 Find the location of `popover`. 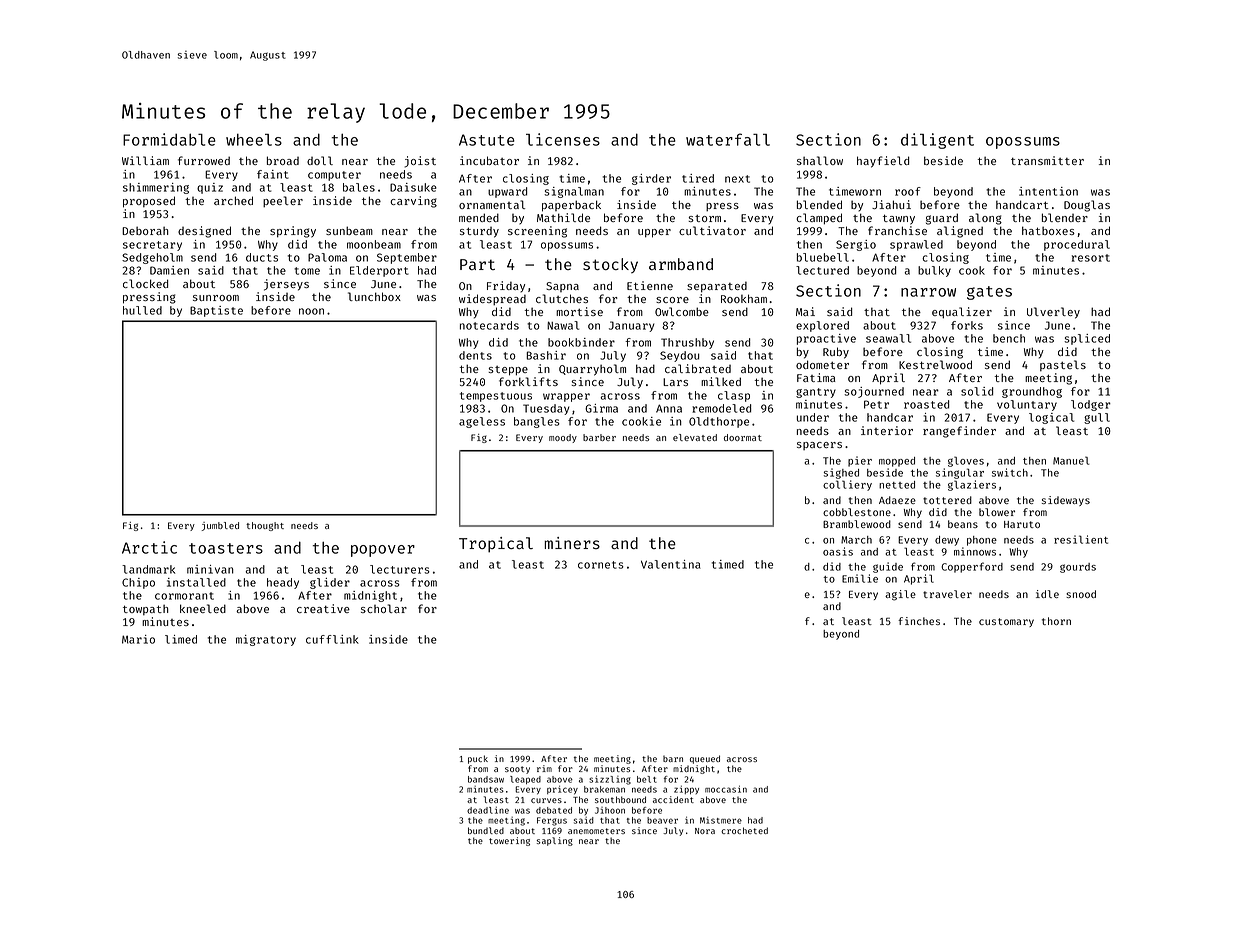

popover is located at coordinates (383, 551).
